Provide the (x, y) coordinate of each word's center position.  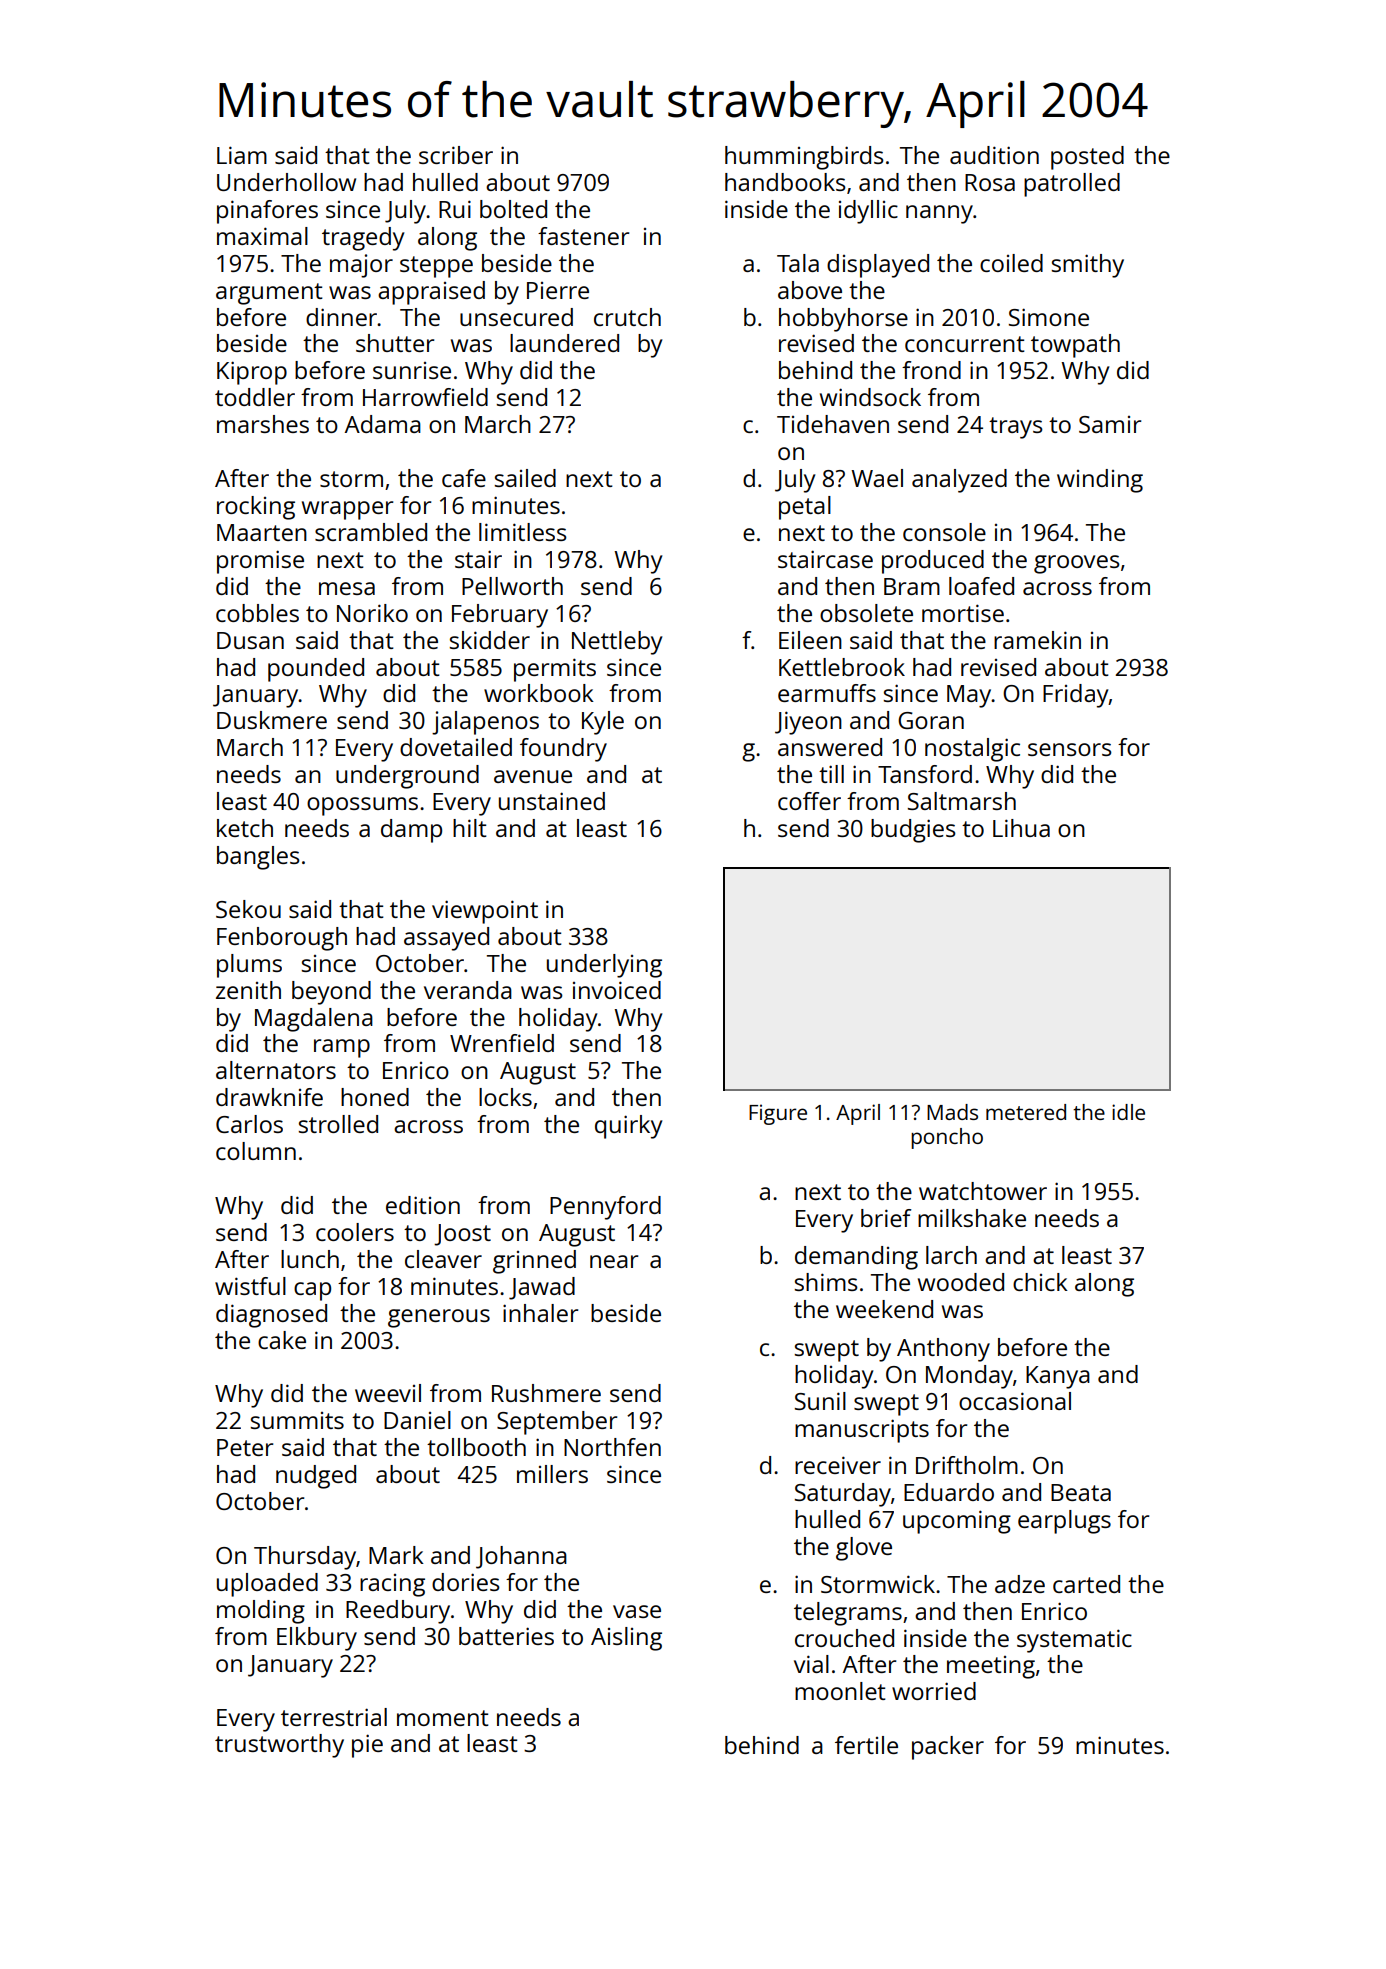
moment (443, 1718)
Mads (952, 1112)
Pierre (558, 290)
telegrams (848, 1614)
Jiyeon (808, 723)
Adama (383, 424)
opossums (362, 806)
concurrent (965, 344)
